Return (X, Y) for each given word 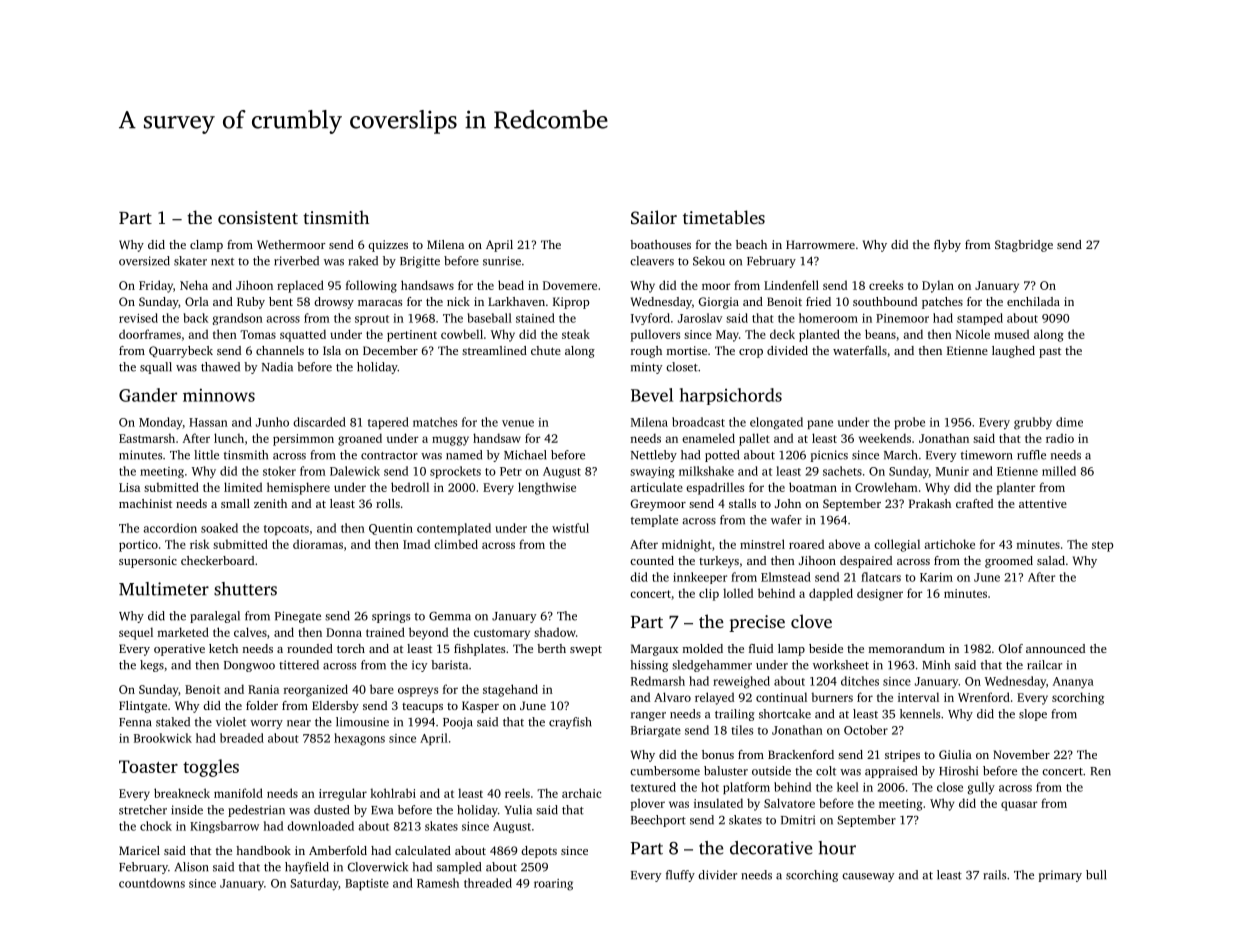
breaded (242, 738)
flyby (947, 246)
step (1103, 546)
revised (138, 318)
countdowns (152, 883)
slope (1033, 715)
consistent (258, 217)
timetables (724, 217)
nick (458, 301)
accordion (170, 528)
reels (517, 793)
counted (652, 560)
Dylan (938, 286)
